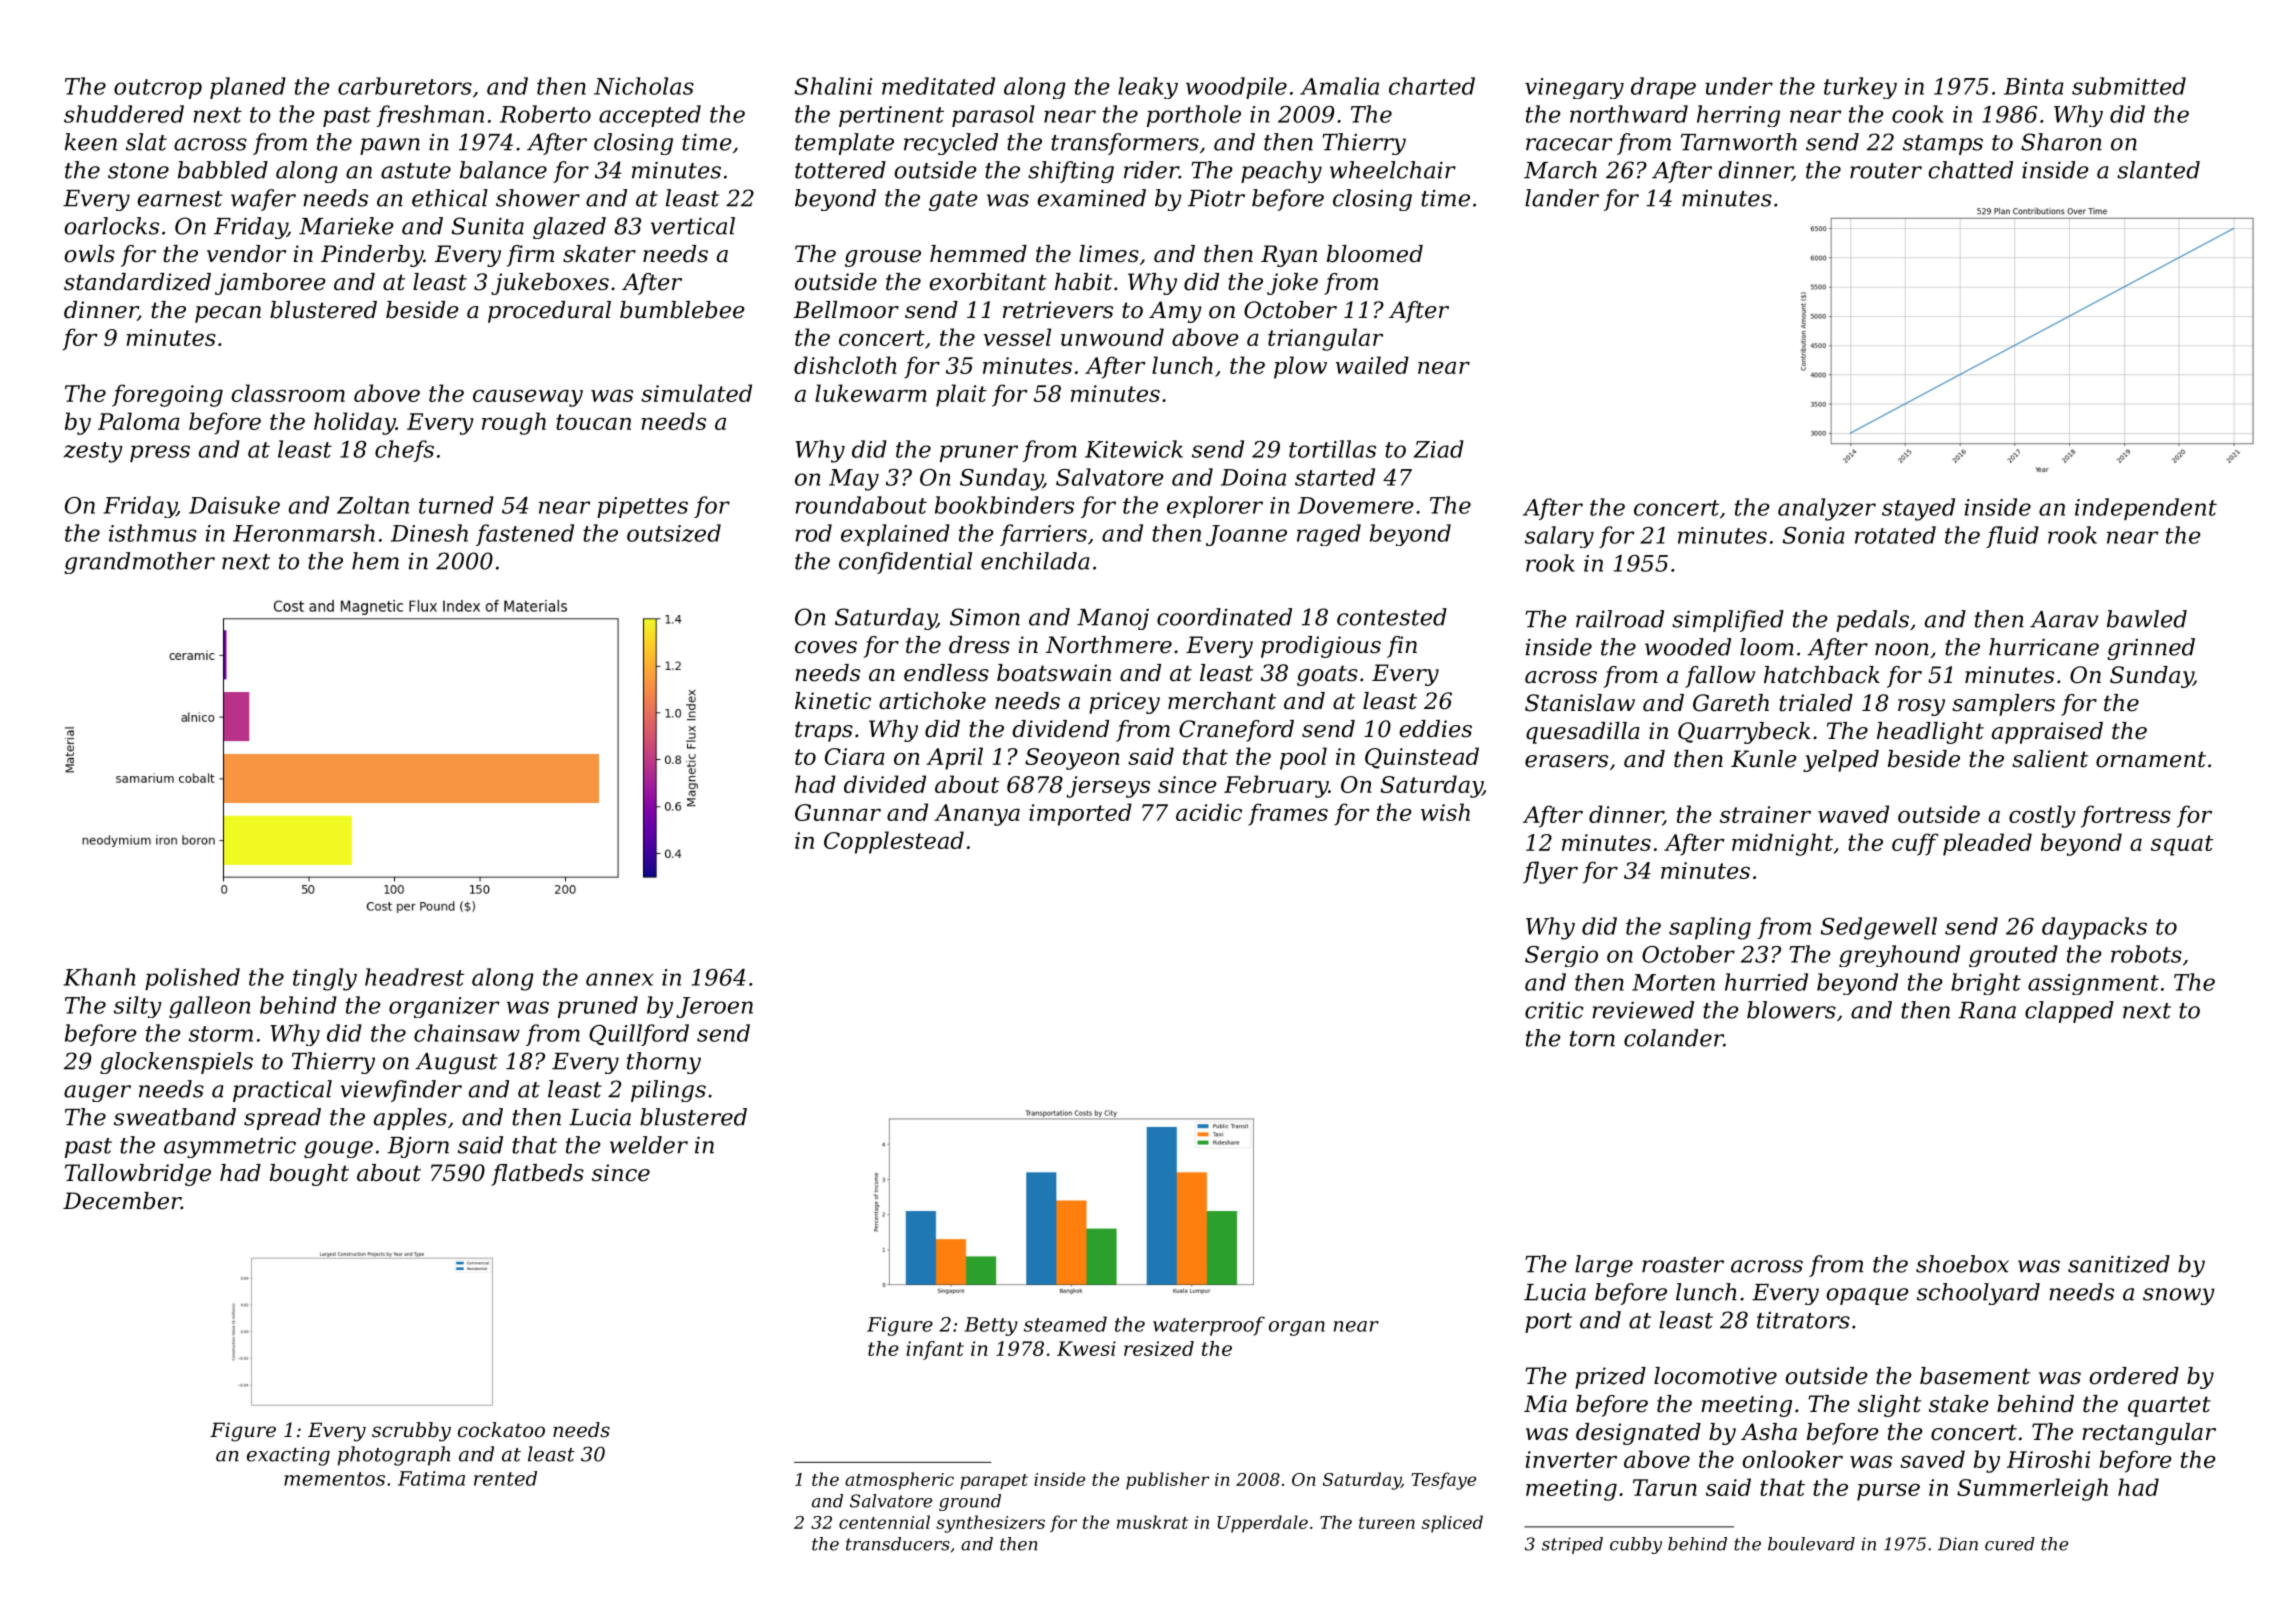  What do you see at coordinates (139, 563) in the screenshot?
I see `grandmother` at bounding box center [139, 563].
